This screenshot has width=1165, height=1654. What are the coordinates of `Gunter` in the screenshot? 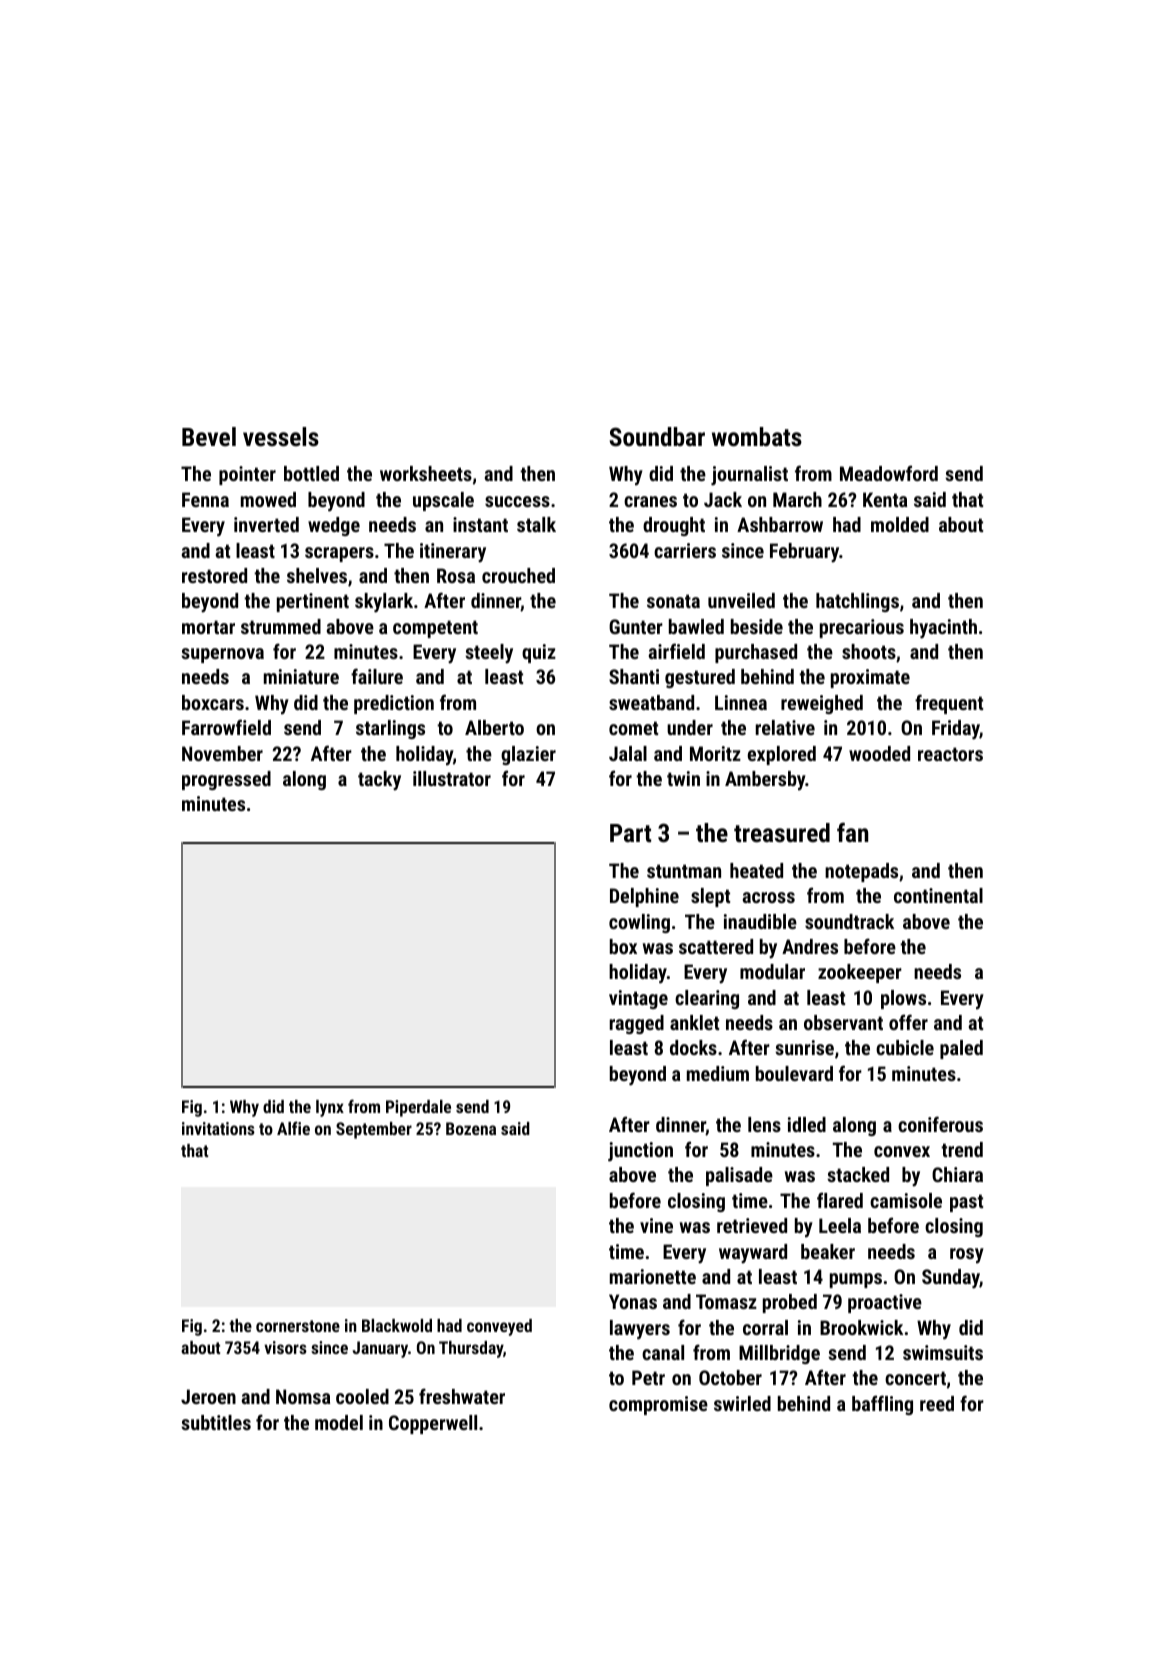 It's located at (636, 626).
